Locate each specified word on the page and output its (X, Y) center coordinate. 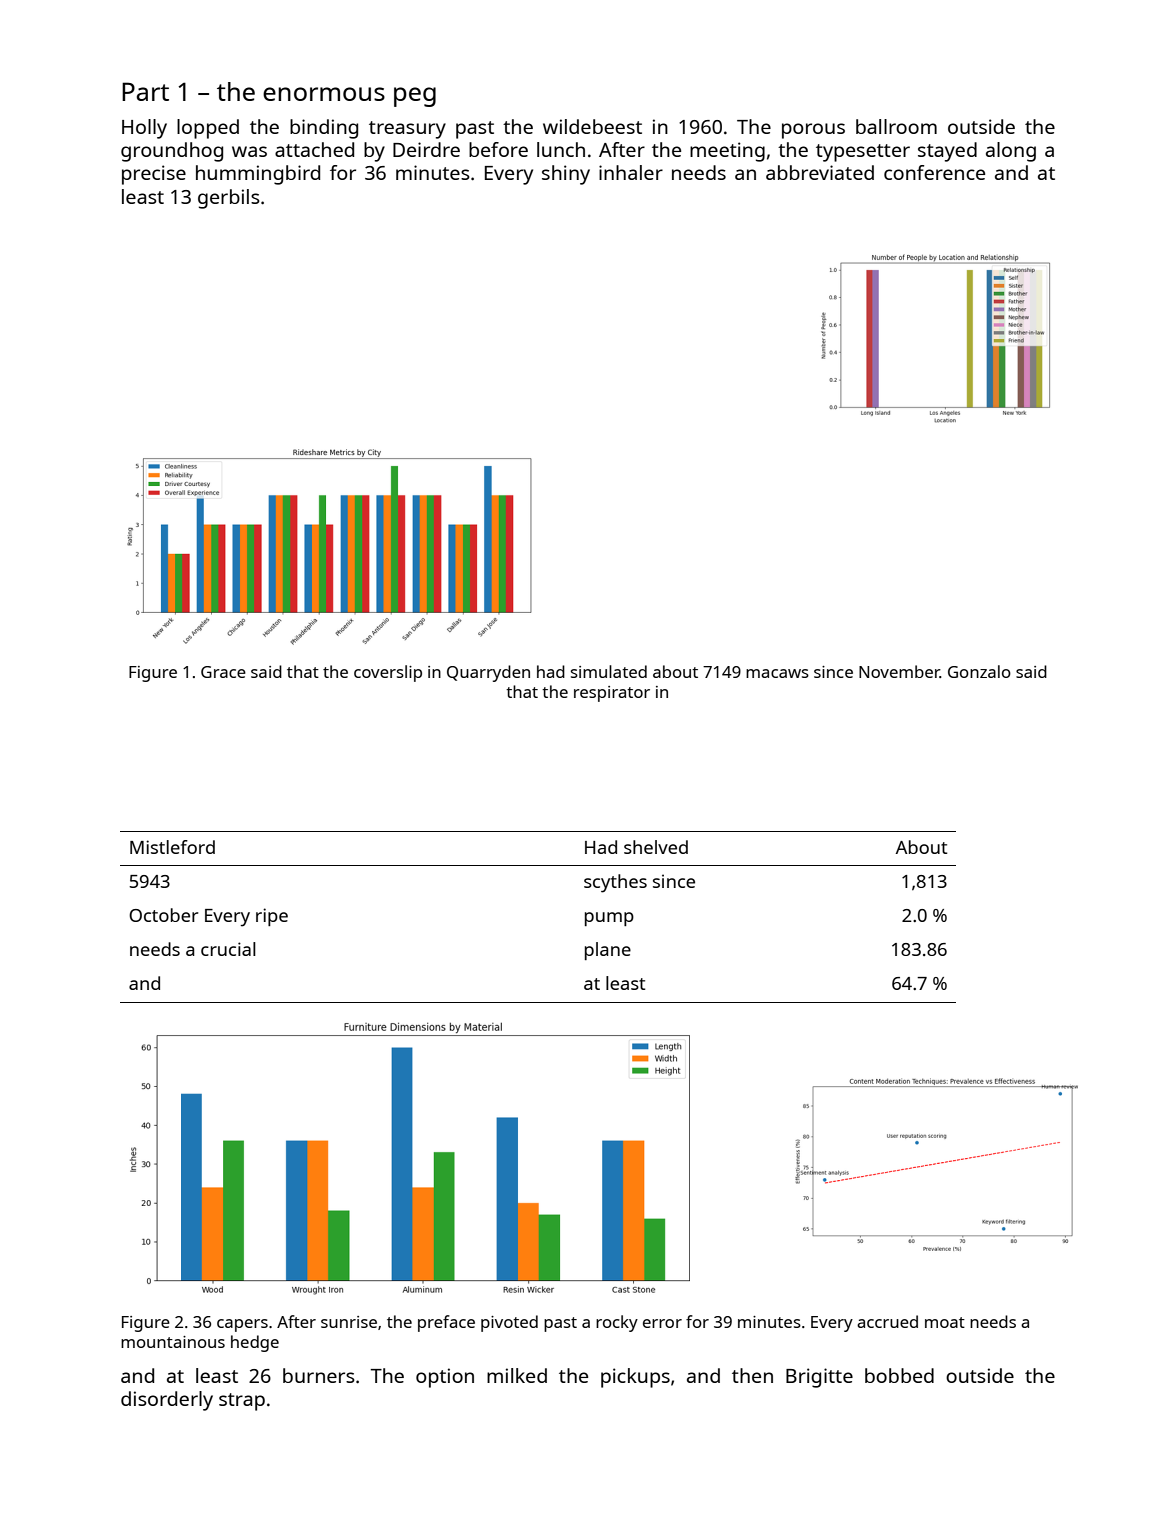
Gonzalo (979, 671)
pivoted (509, 1323)
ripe (272, 917)
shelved (656, 847)
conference (934, 172)
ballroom (896, 126)
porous (813, 131)
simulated (609, 671)
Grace (223, 672)
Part (145, 91)
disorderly (167, 1401)
